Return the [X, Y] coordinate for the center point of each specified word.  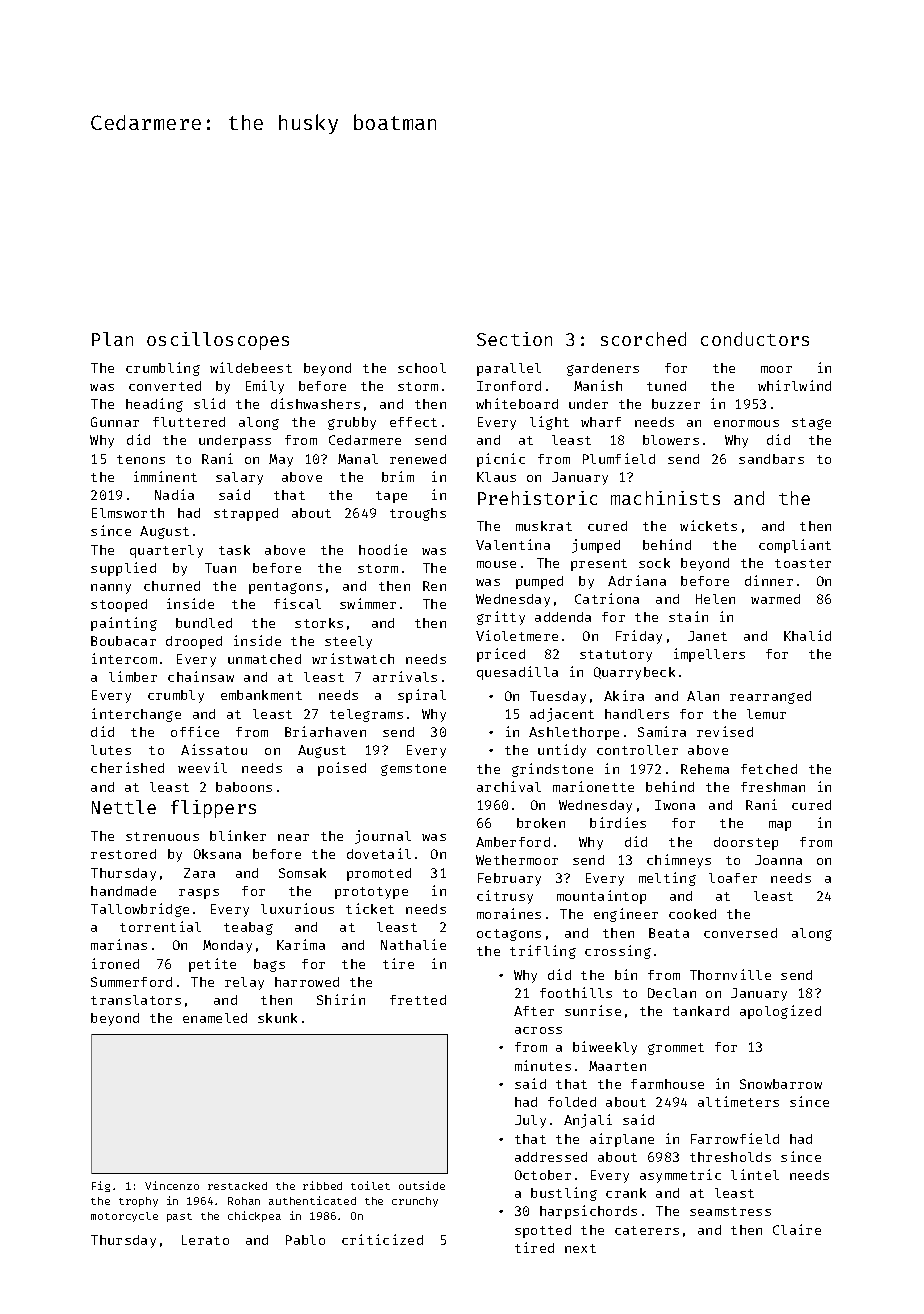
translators [136, 1000]
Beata [669, 933]
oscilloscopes [218, 341]
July [530, 1121]
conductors [755, 339]
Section [514, 339]
